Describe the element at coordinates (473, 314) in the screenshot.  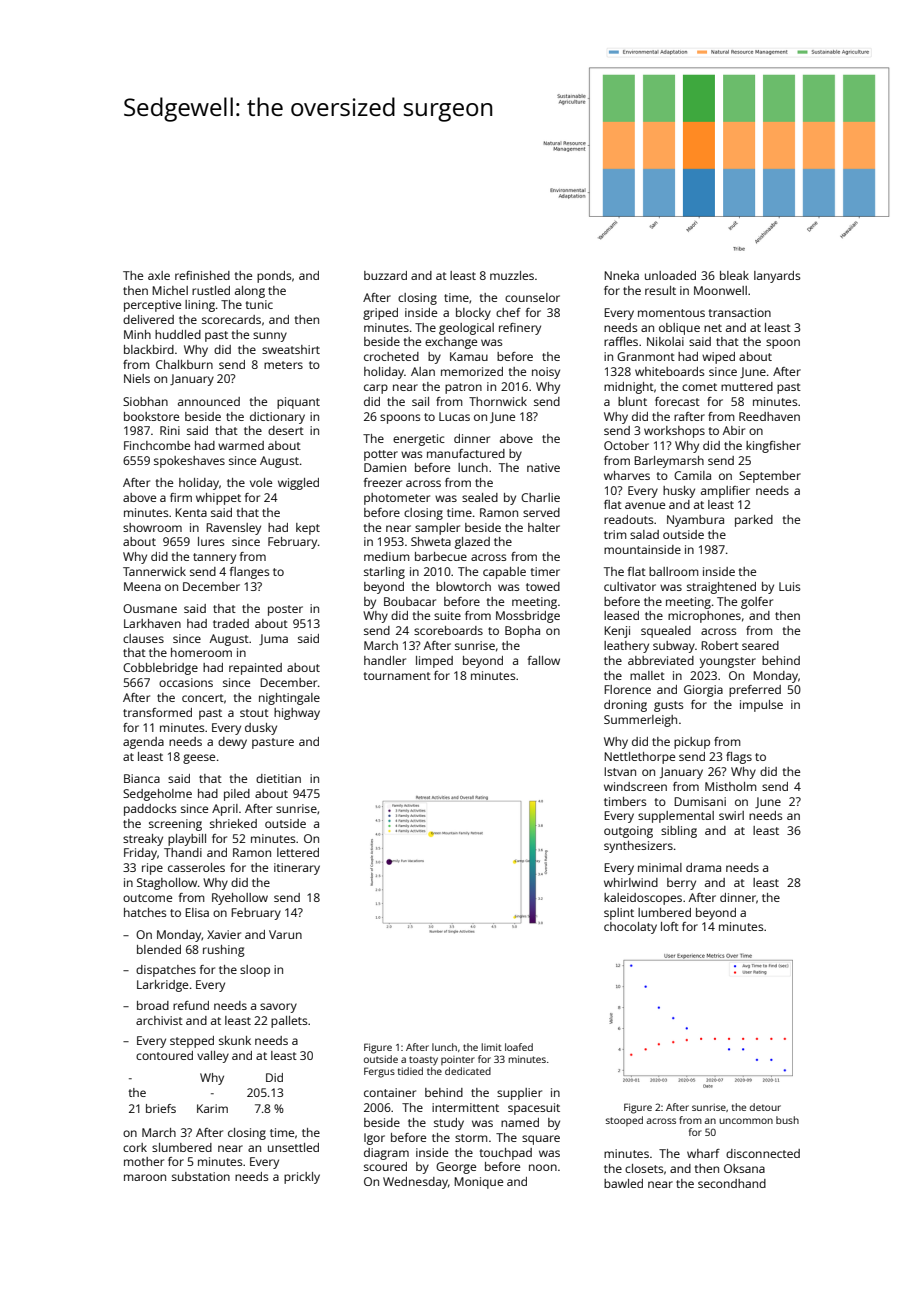
I see `blocky` at that location.
